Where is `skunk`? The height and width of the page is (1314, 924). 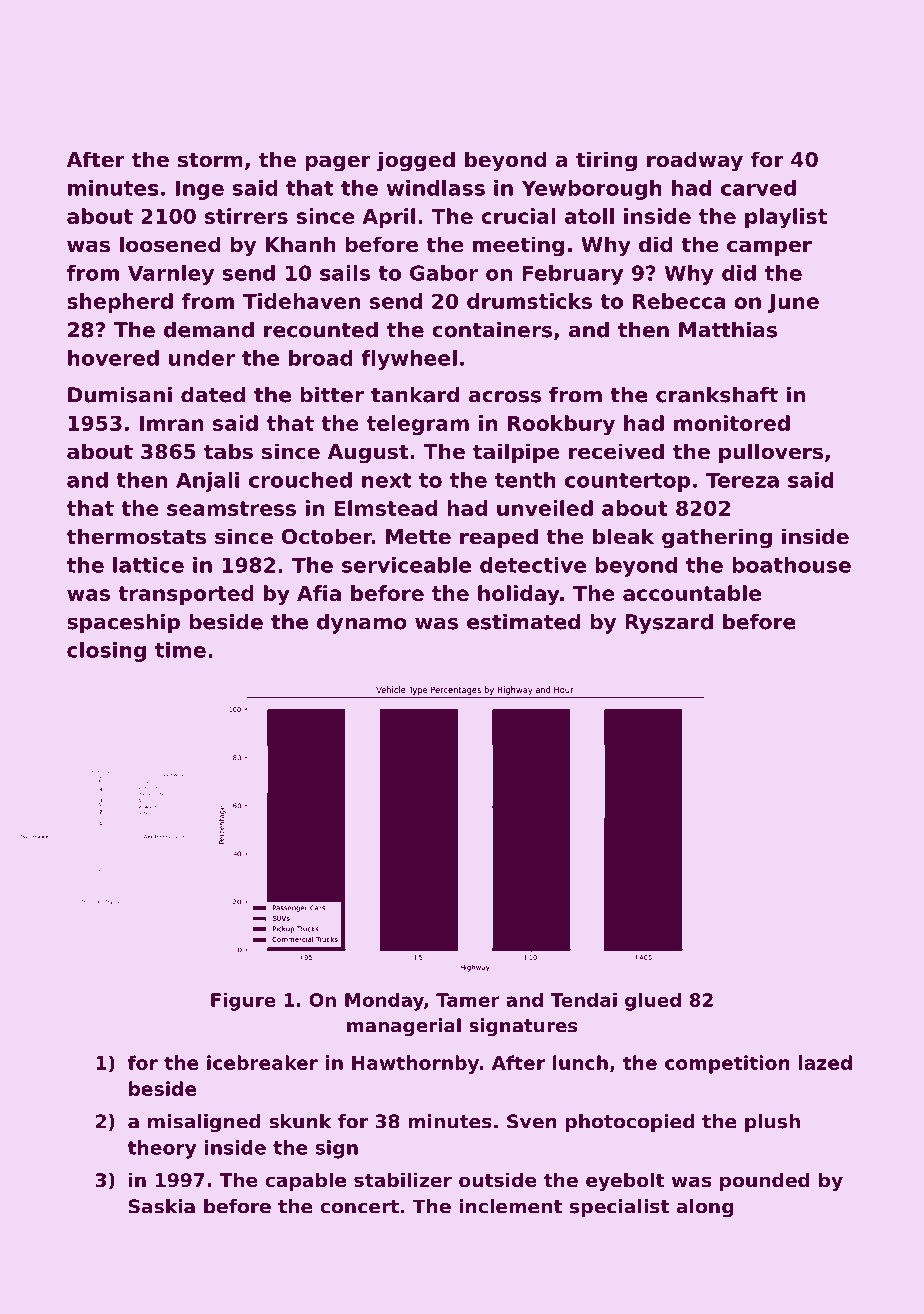
skunk is located at coordinates (300, 1121).
